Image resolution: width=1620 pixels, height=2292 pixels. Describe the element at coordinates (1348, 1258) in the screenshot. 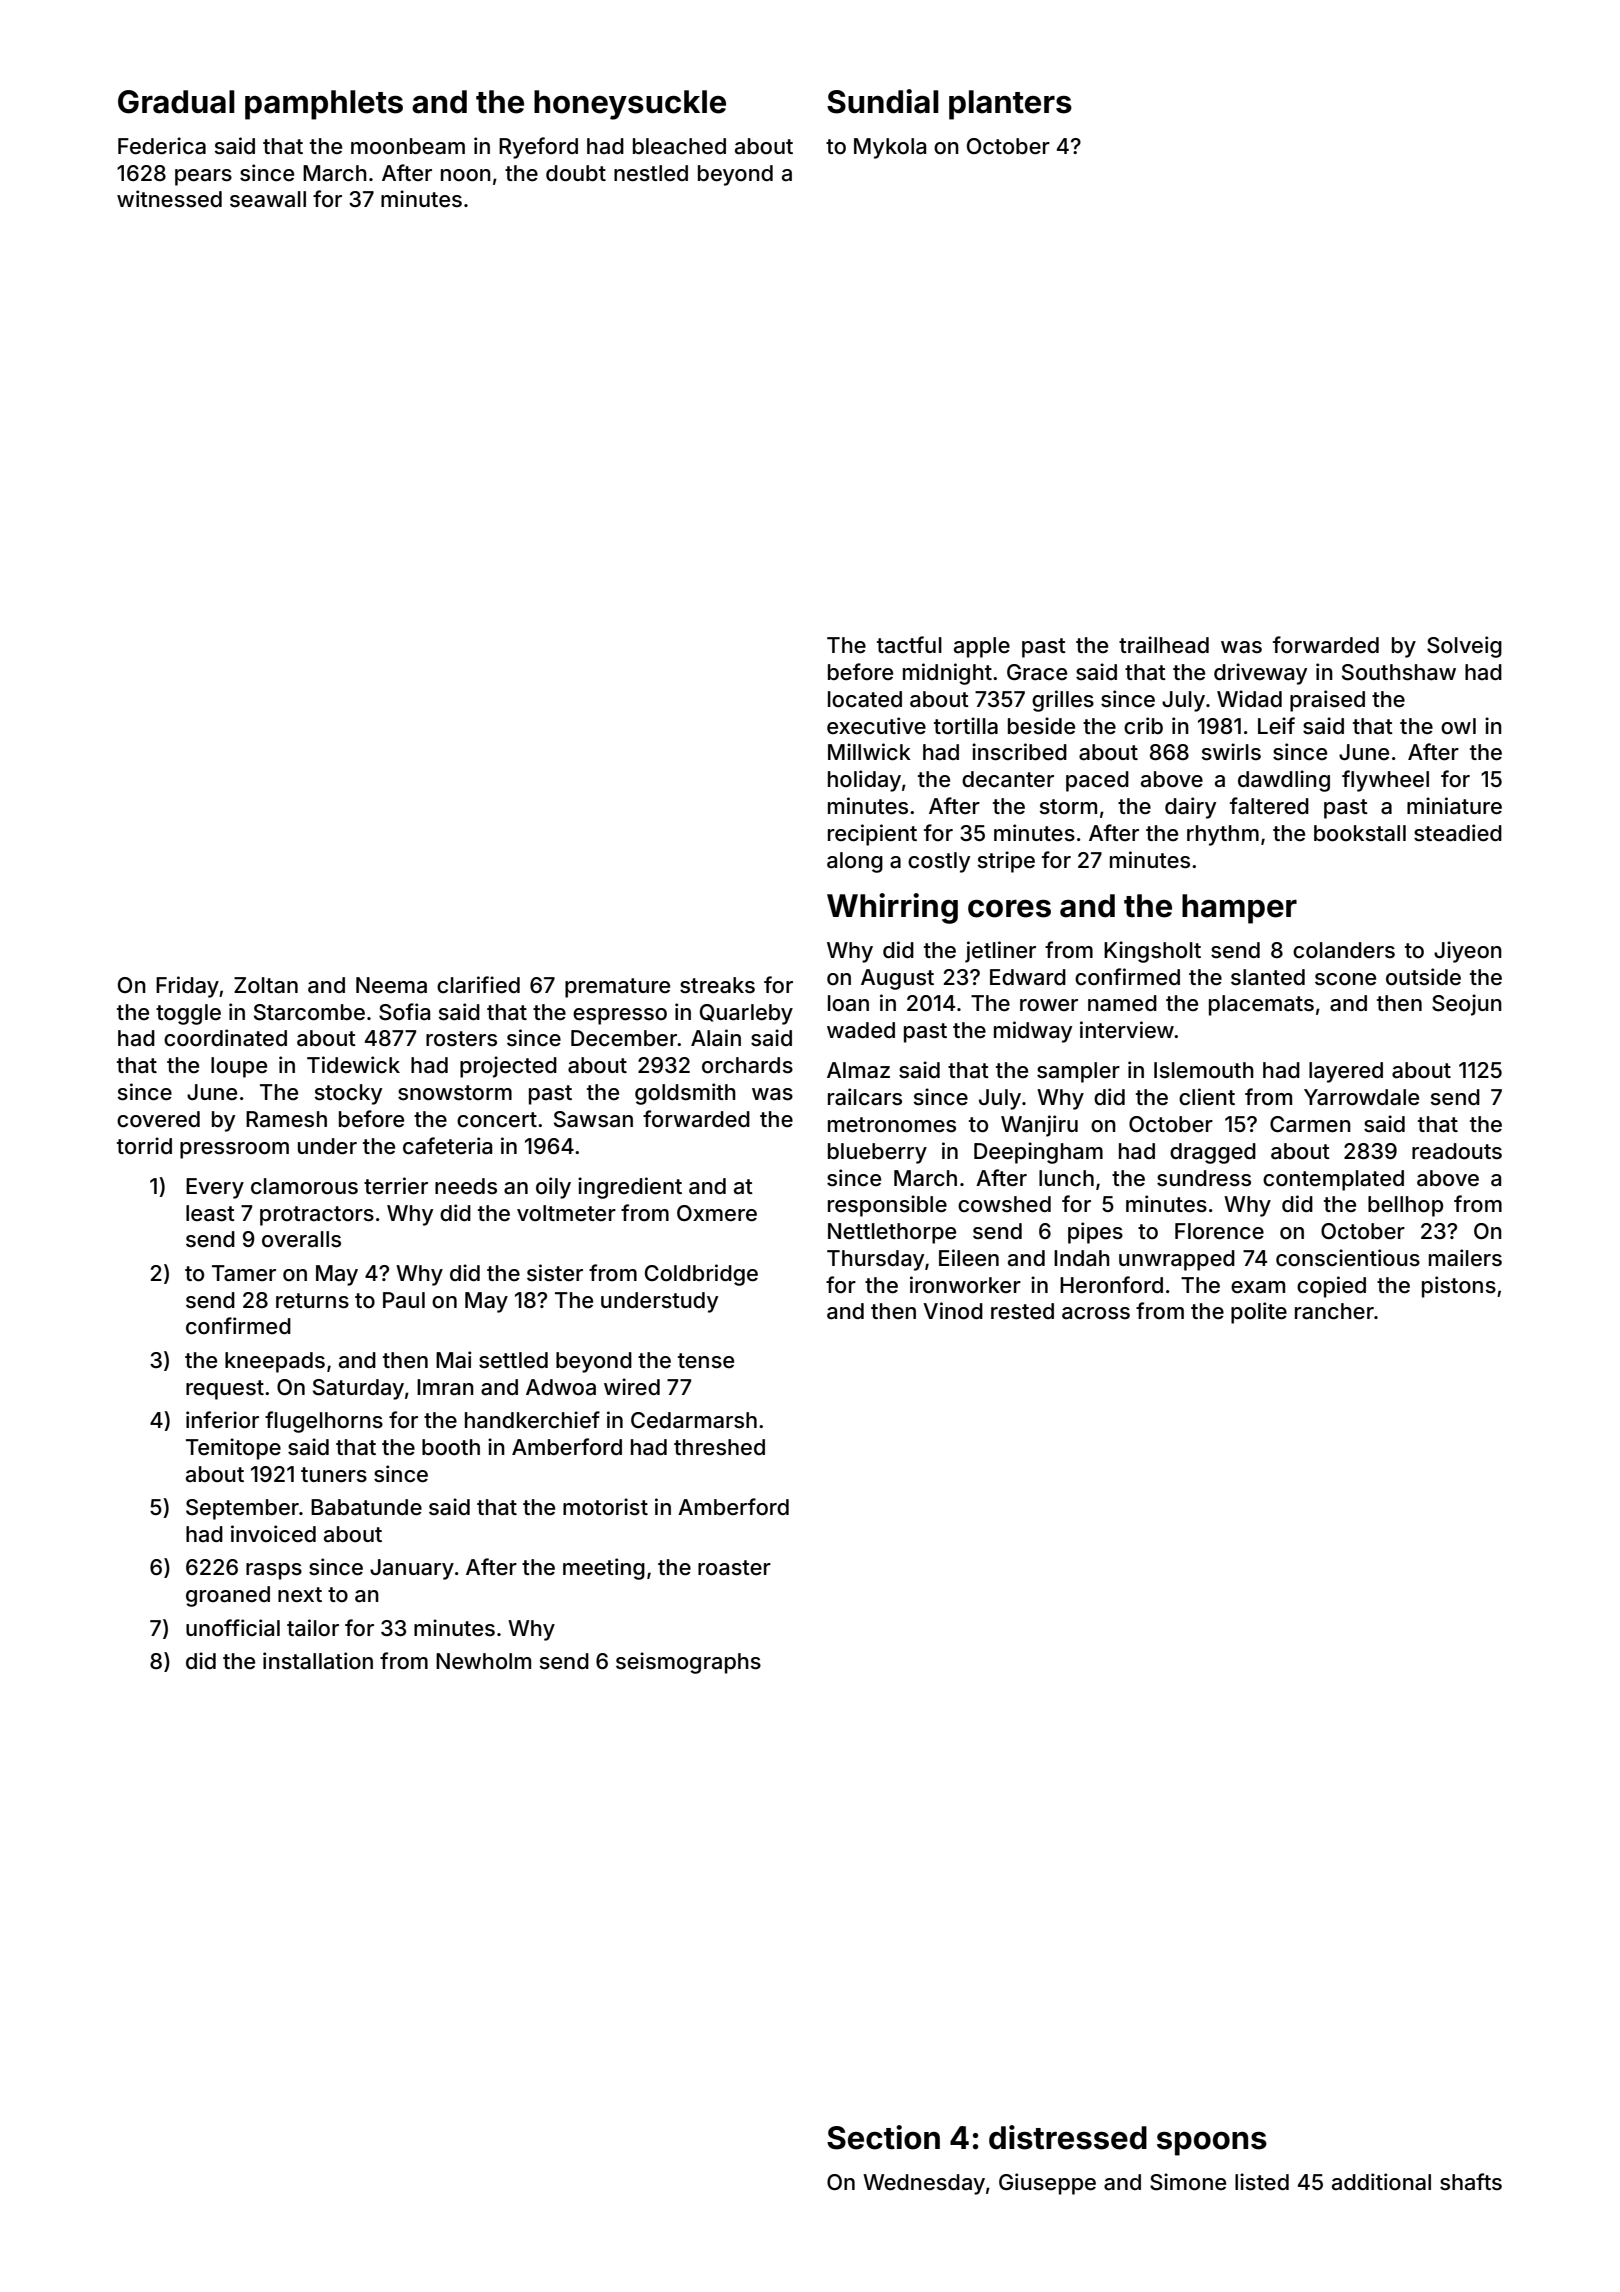

I see `conscientious` at that location.
